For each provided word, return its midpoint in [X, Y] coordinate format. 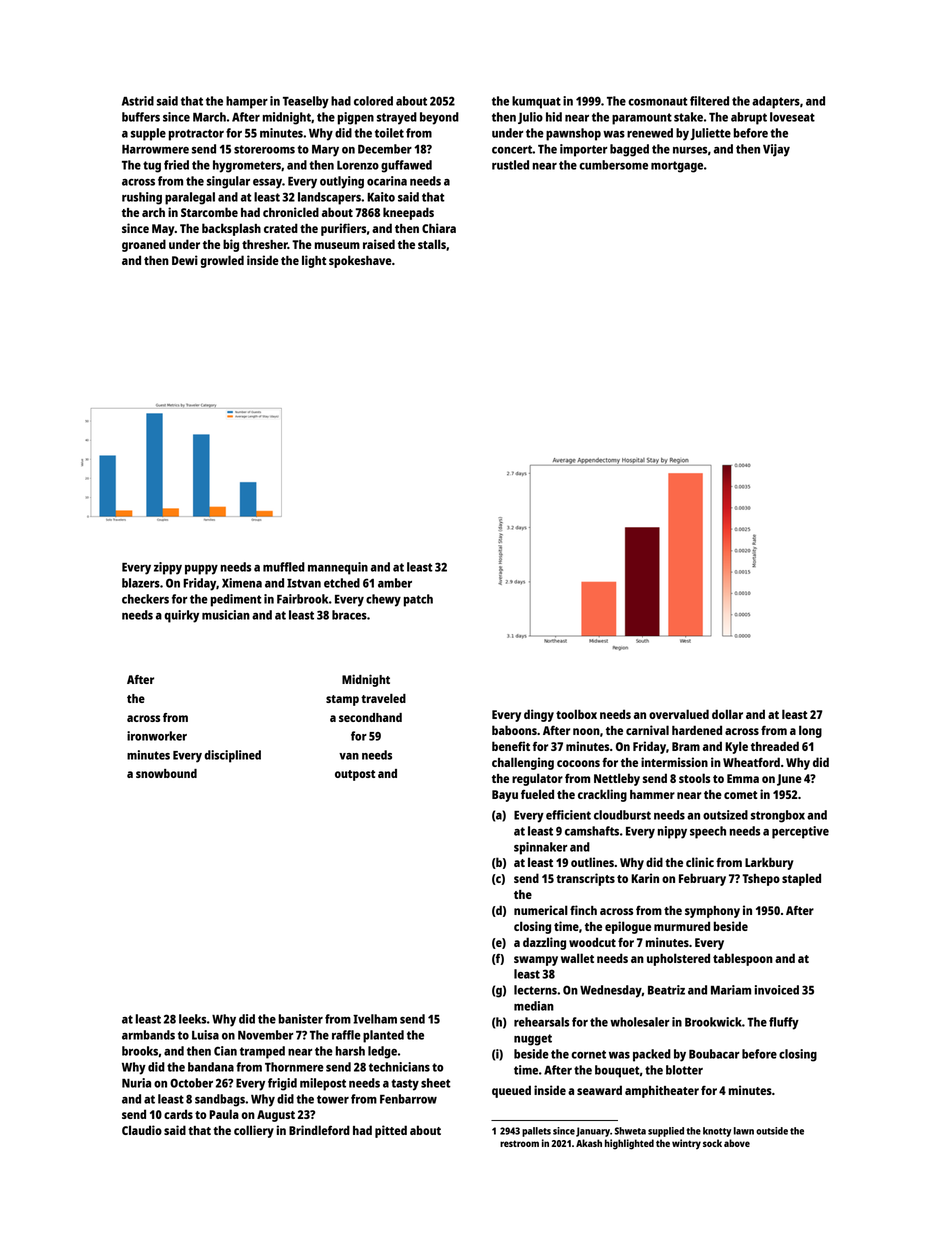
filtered [709, 101]
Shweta [630, 1131]
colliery [254, 1131]
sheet [436, 1083]
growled [222, 261]
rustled [510, 165]
